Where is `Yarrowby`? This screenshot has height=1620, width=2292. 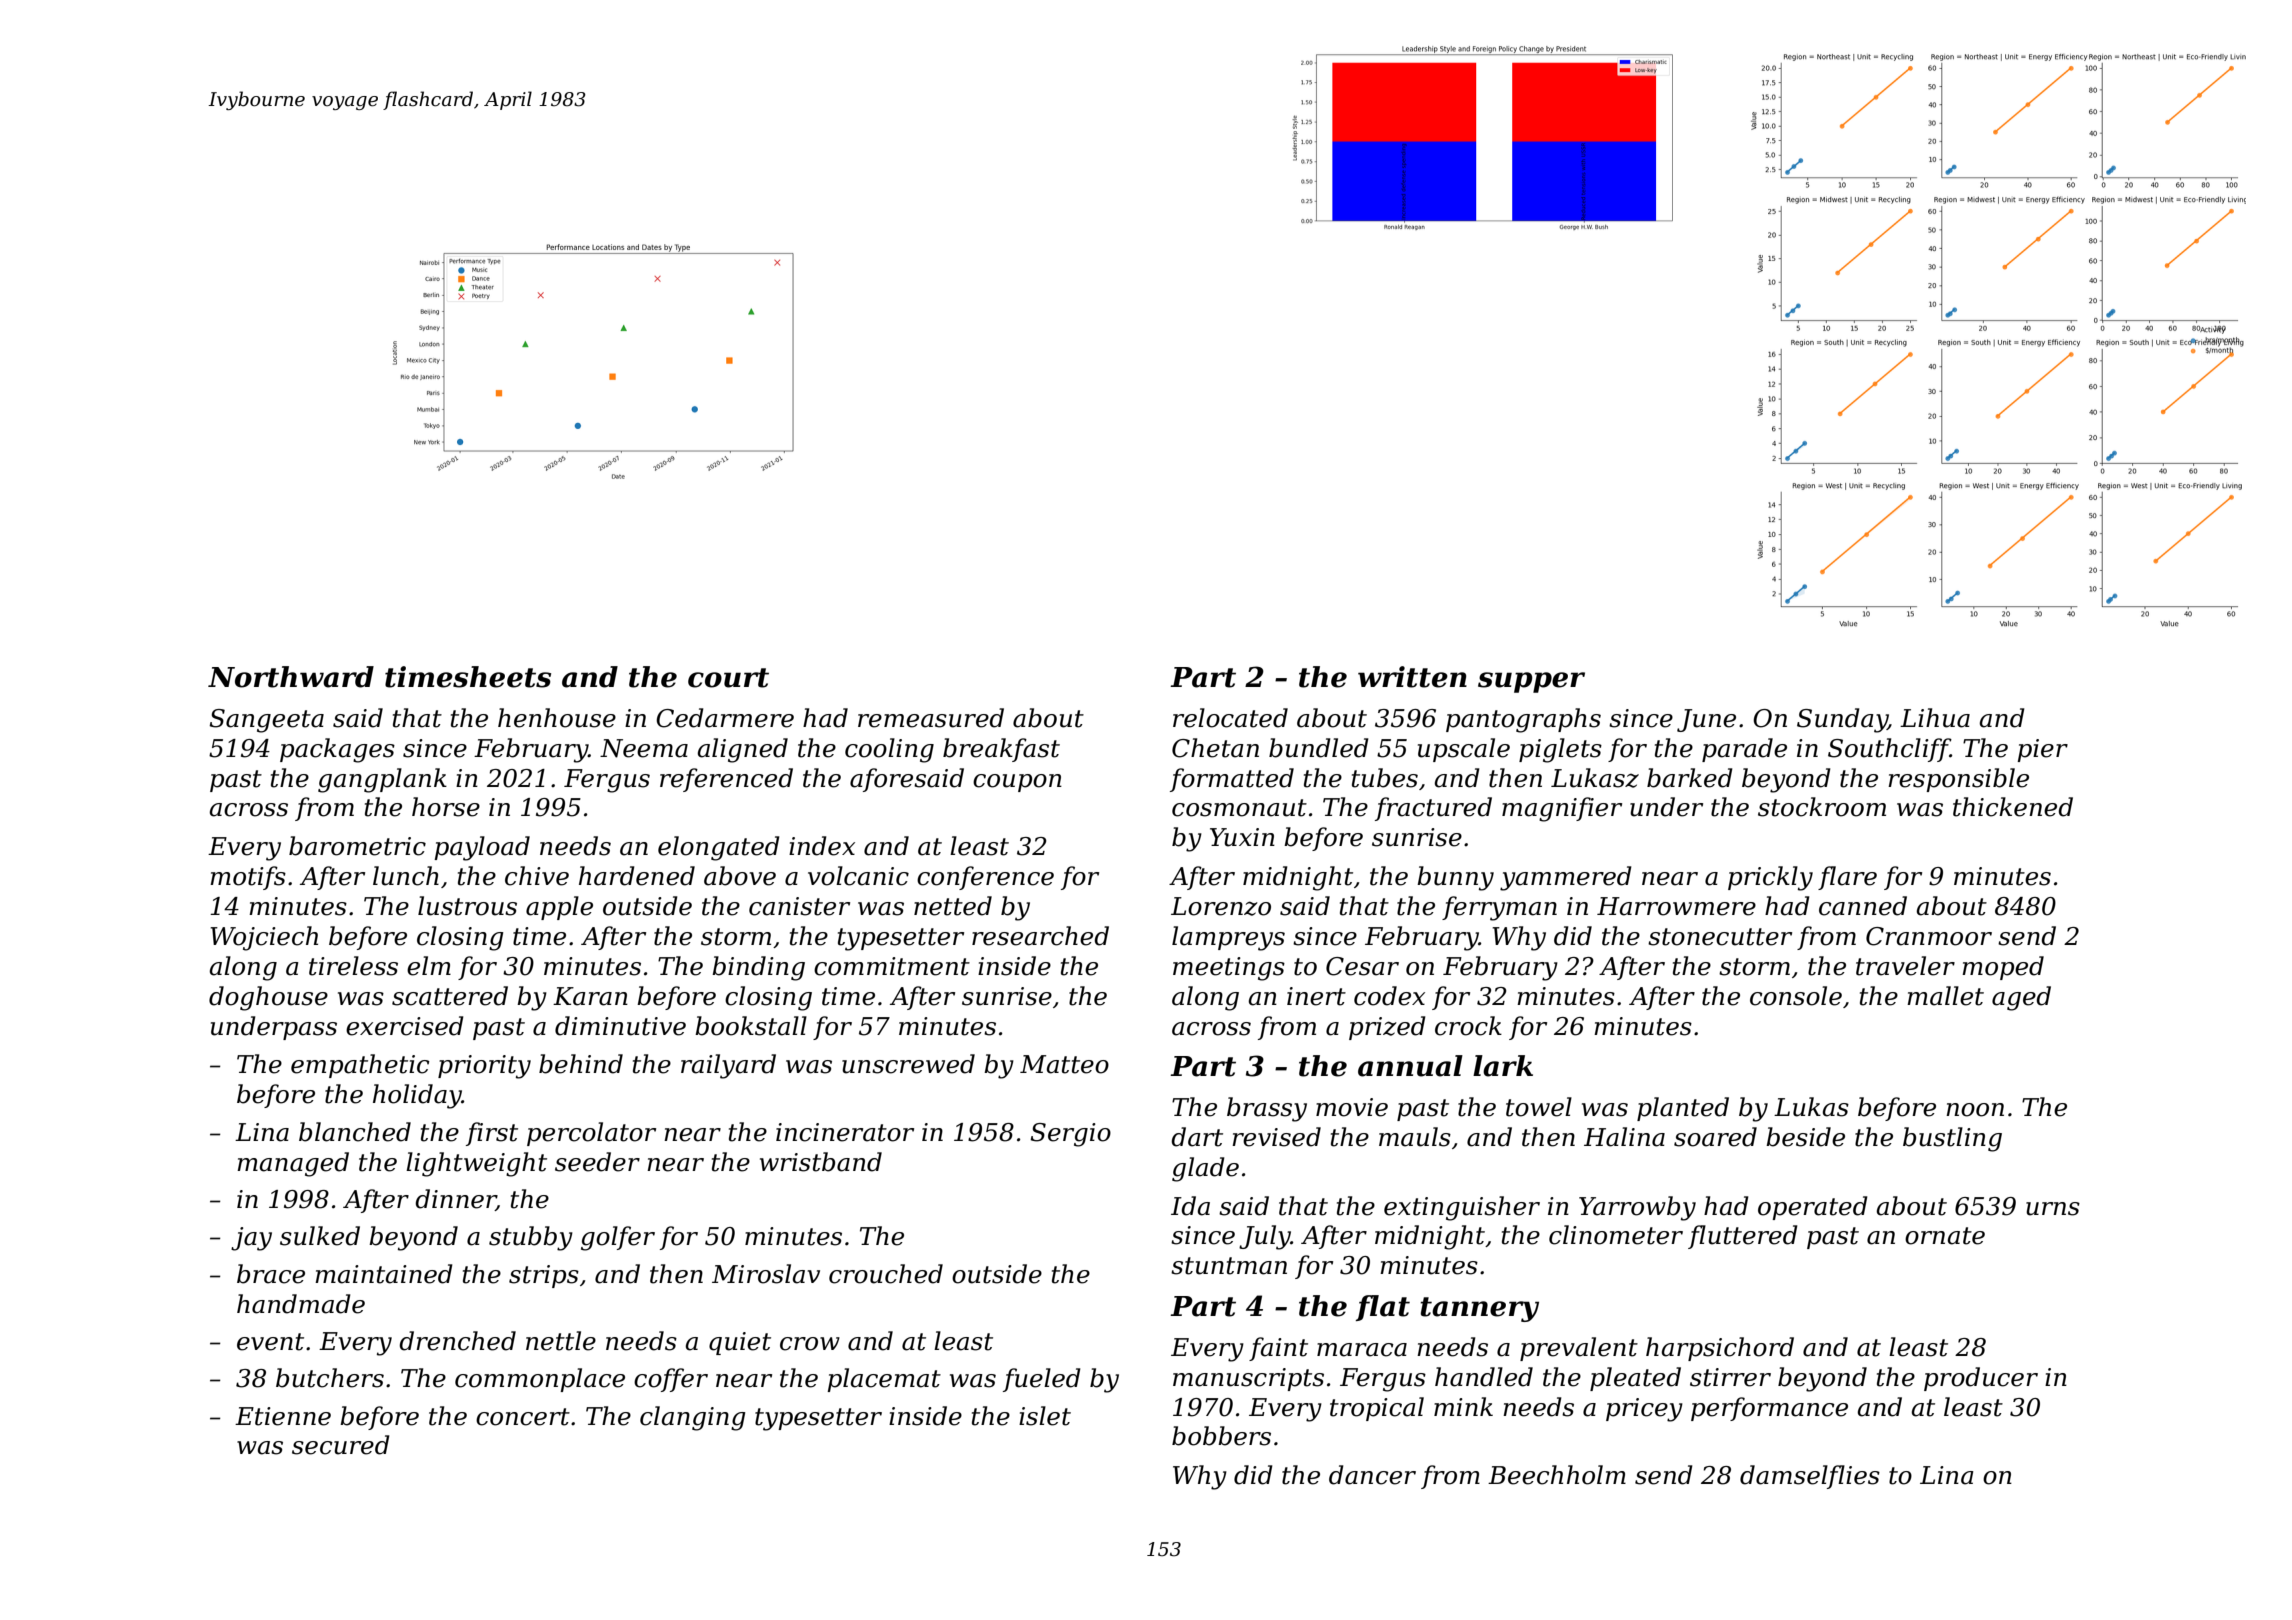
Yarrowby is located at coordinates (1637, 1208).
